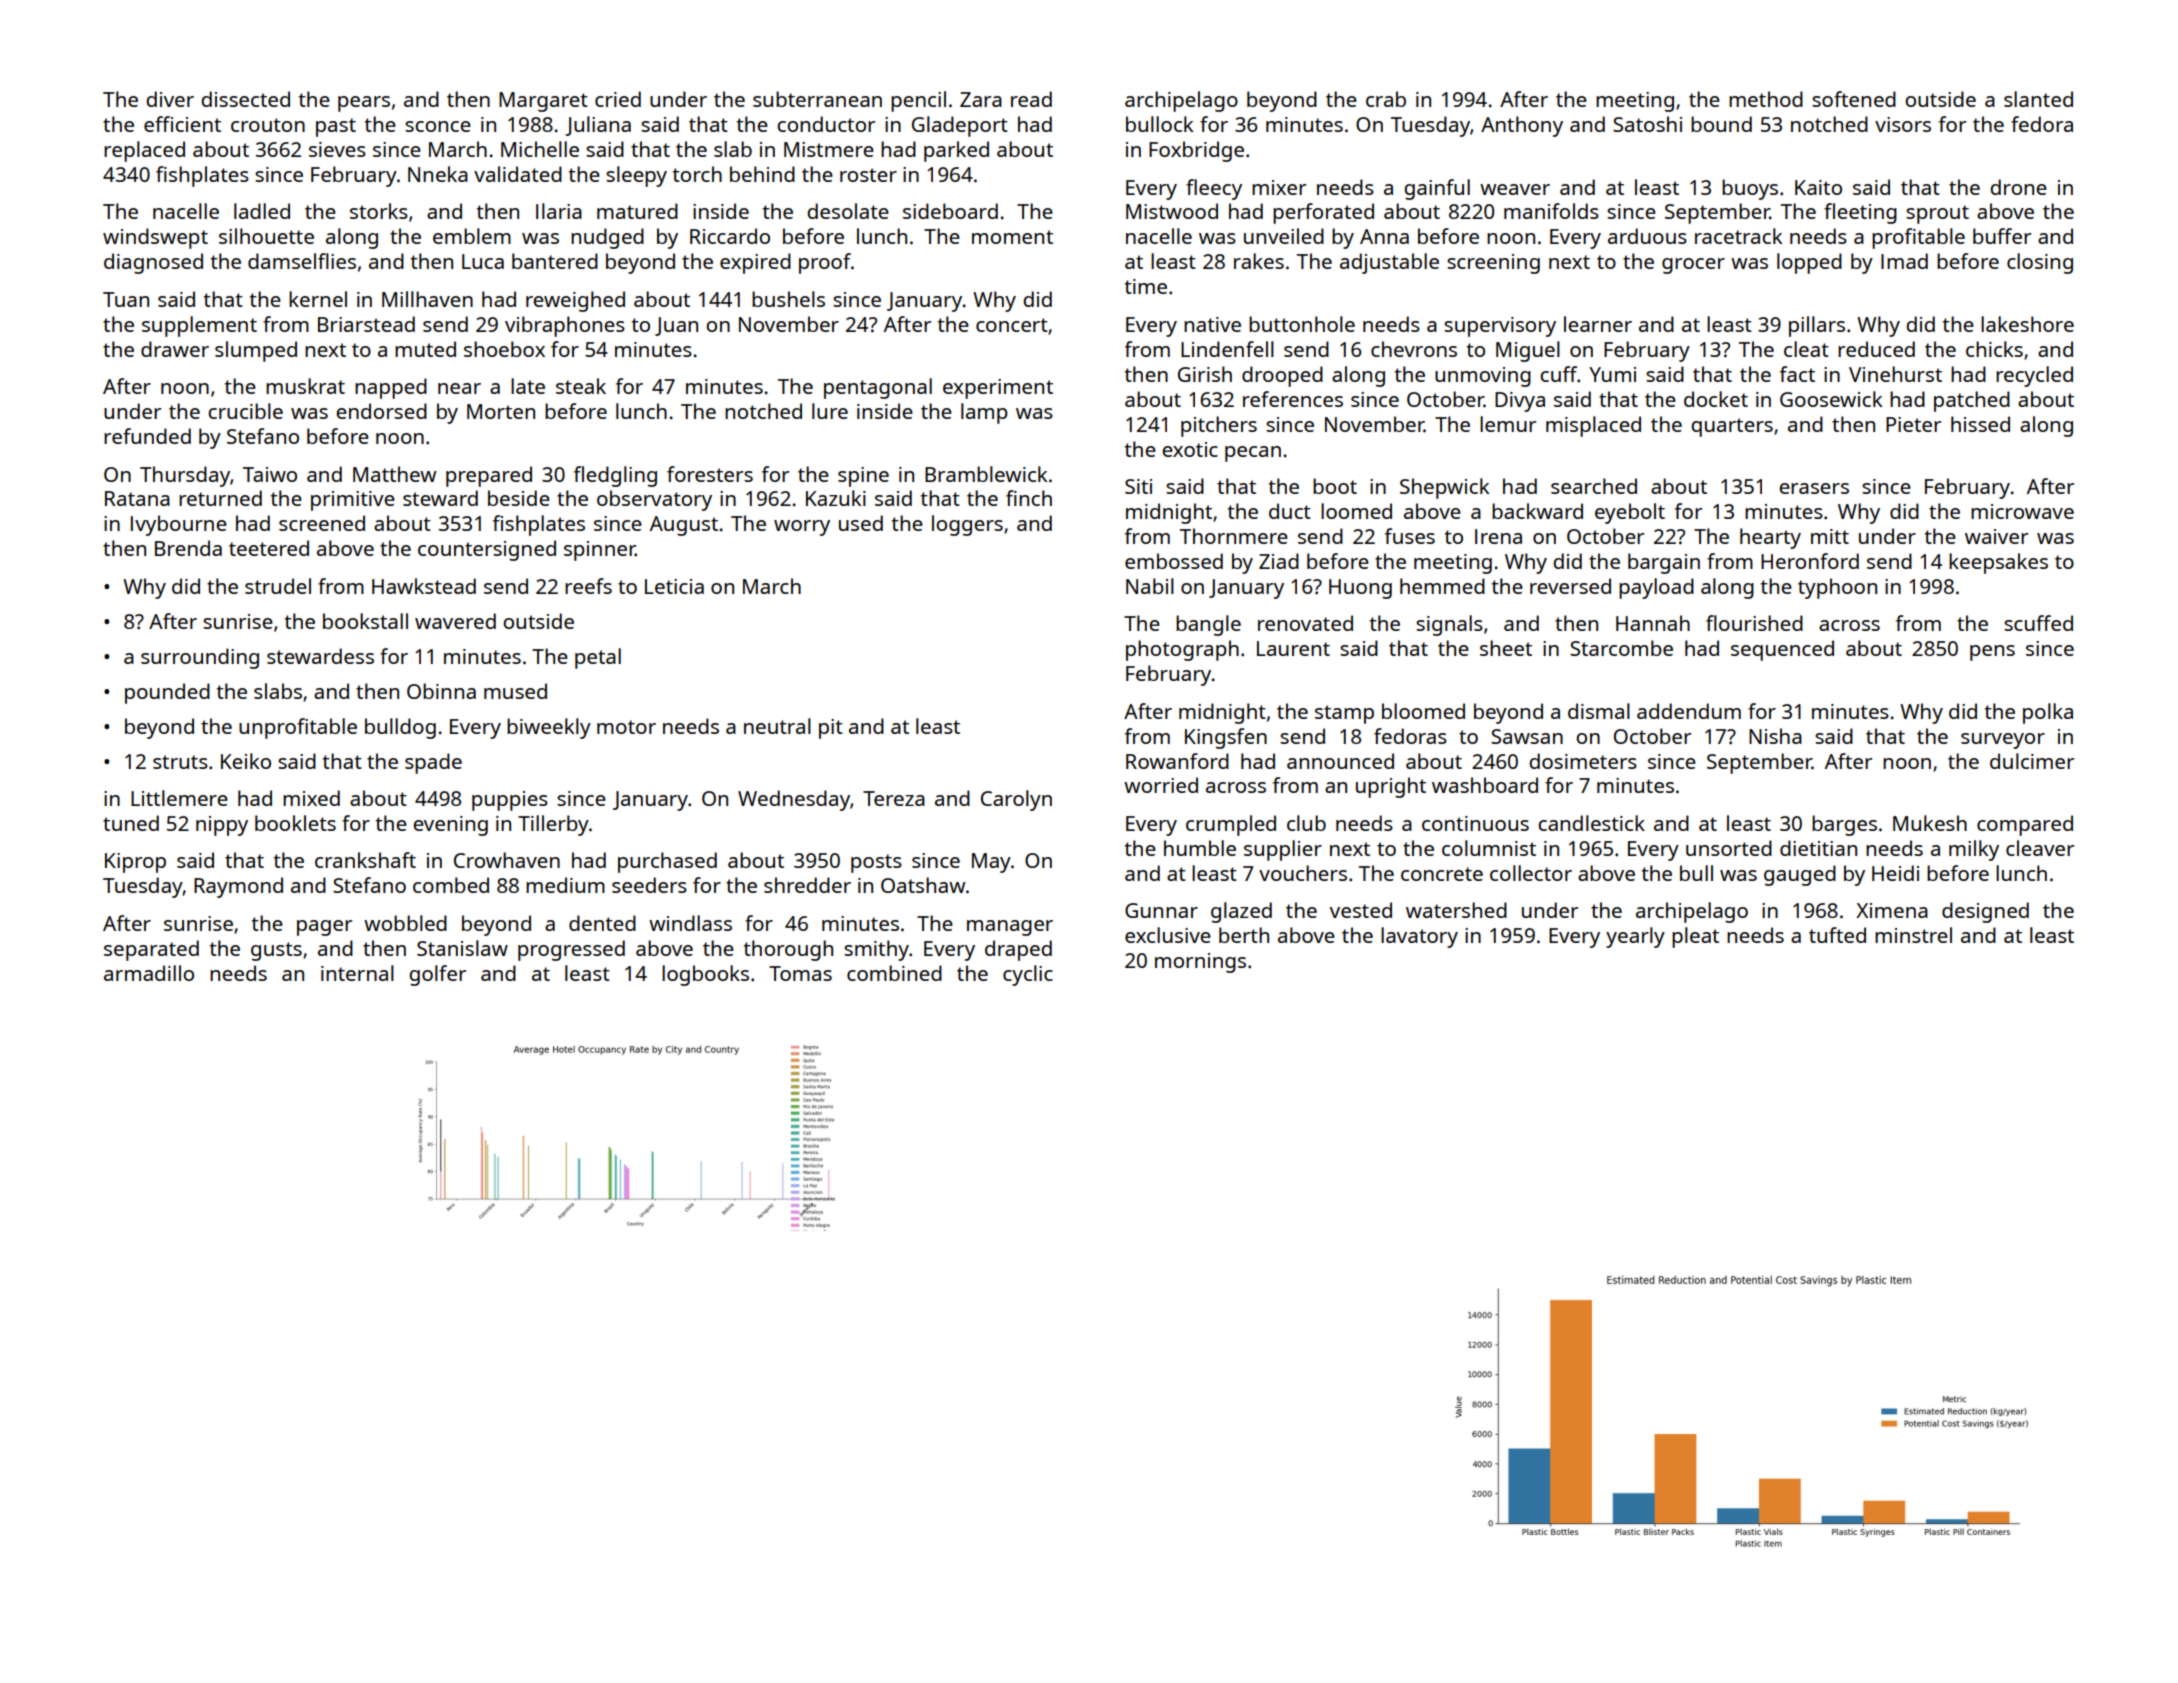  What do you see at coordinates (1895, 374) in the image?
I see `Vinehurst` at bounding box center [1895, 374].
